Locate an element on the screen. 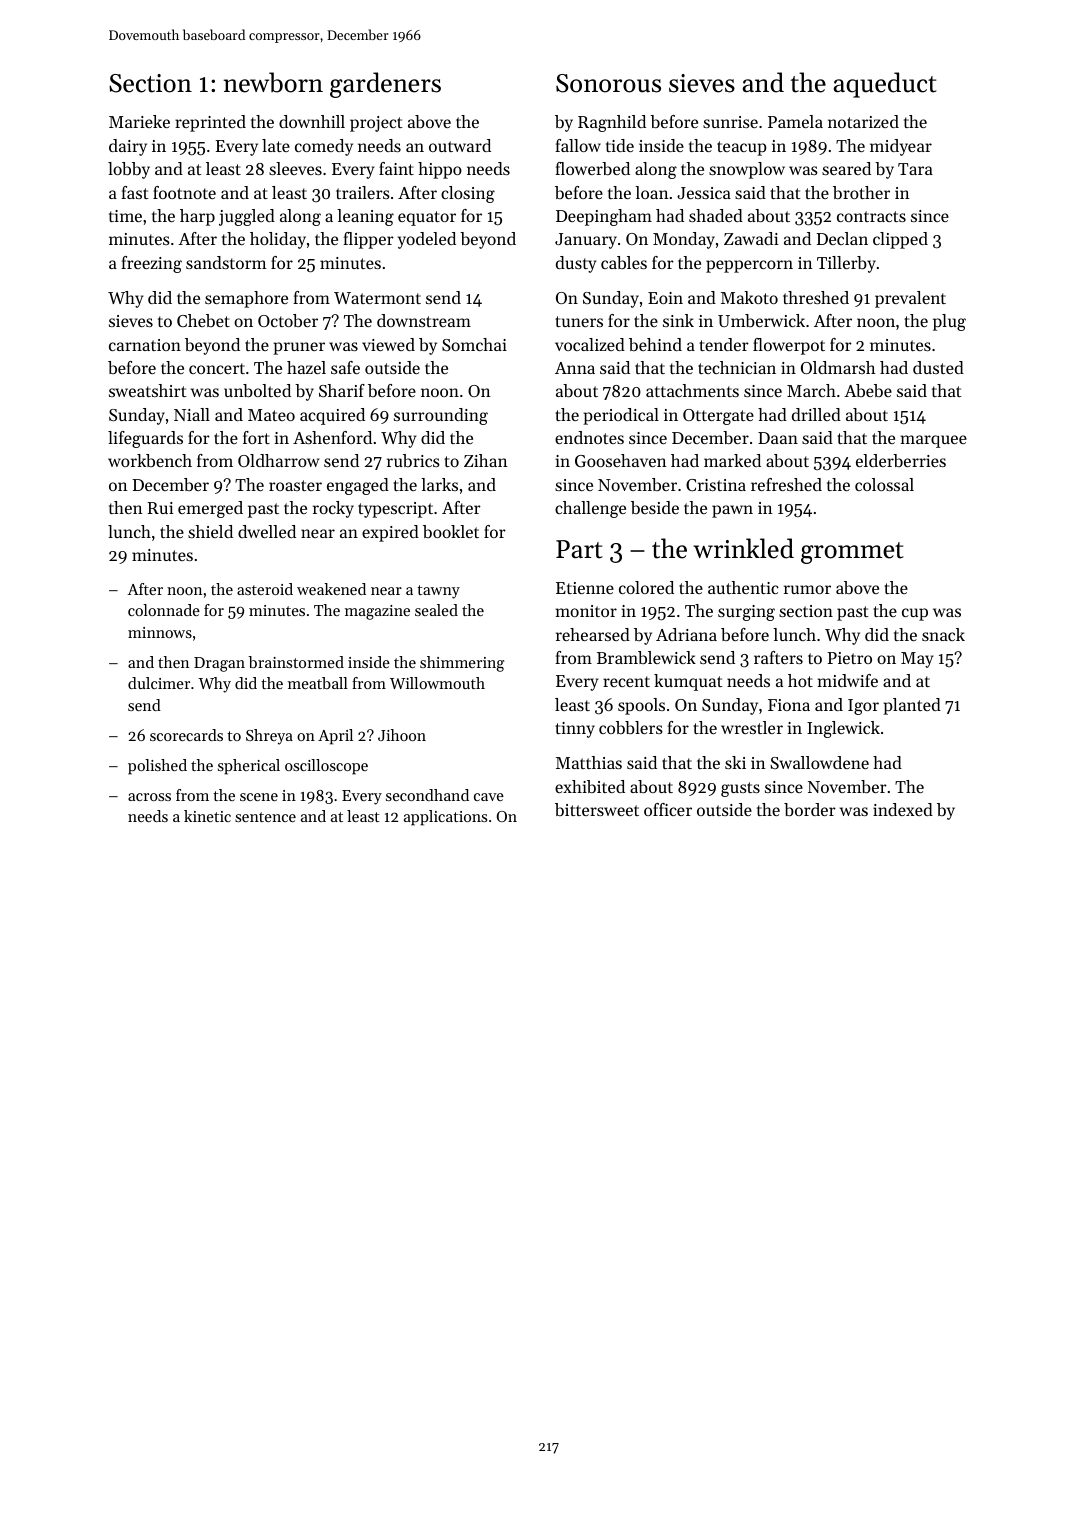 The image size is (1077, 1523). aqueduct is located at coordinates (885, 85).
